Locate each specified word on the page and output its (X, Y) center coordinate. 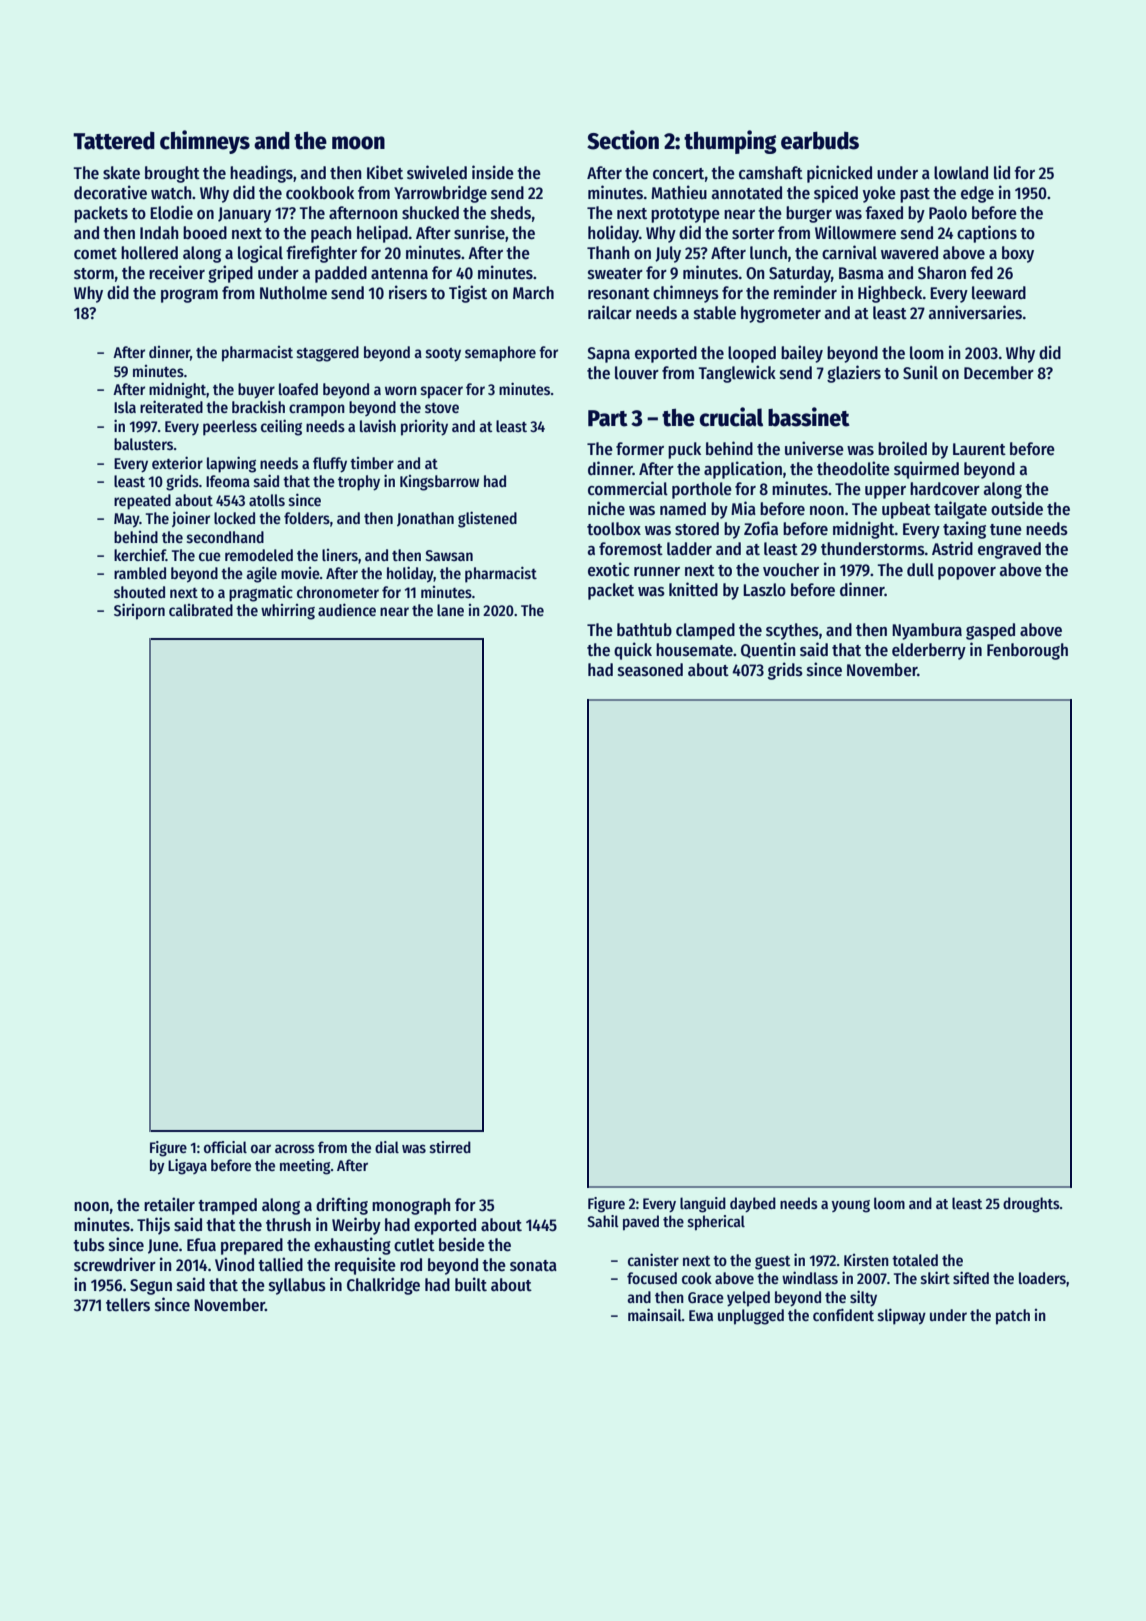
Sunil (920, 372)
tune (1006, 530)
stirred (450, 1147)
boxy (1018, 254)
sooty (443, 355)
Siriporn (139, 611)
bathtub (644, 630)
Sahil (603, 1221)
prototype (685, 215)
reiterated (171, 406)
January (244, 215)
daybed (753, 1204)
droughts (1031, 1205)
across (295, 1148)
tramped (227, 1206)
